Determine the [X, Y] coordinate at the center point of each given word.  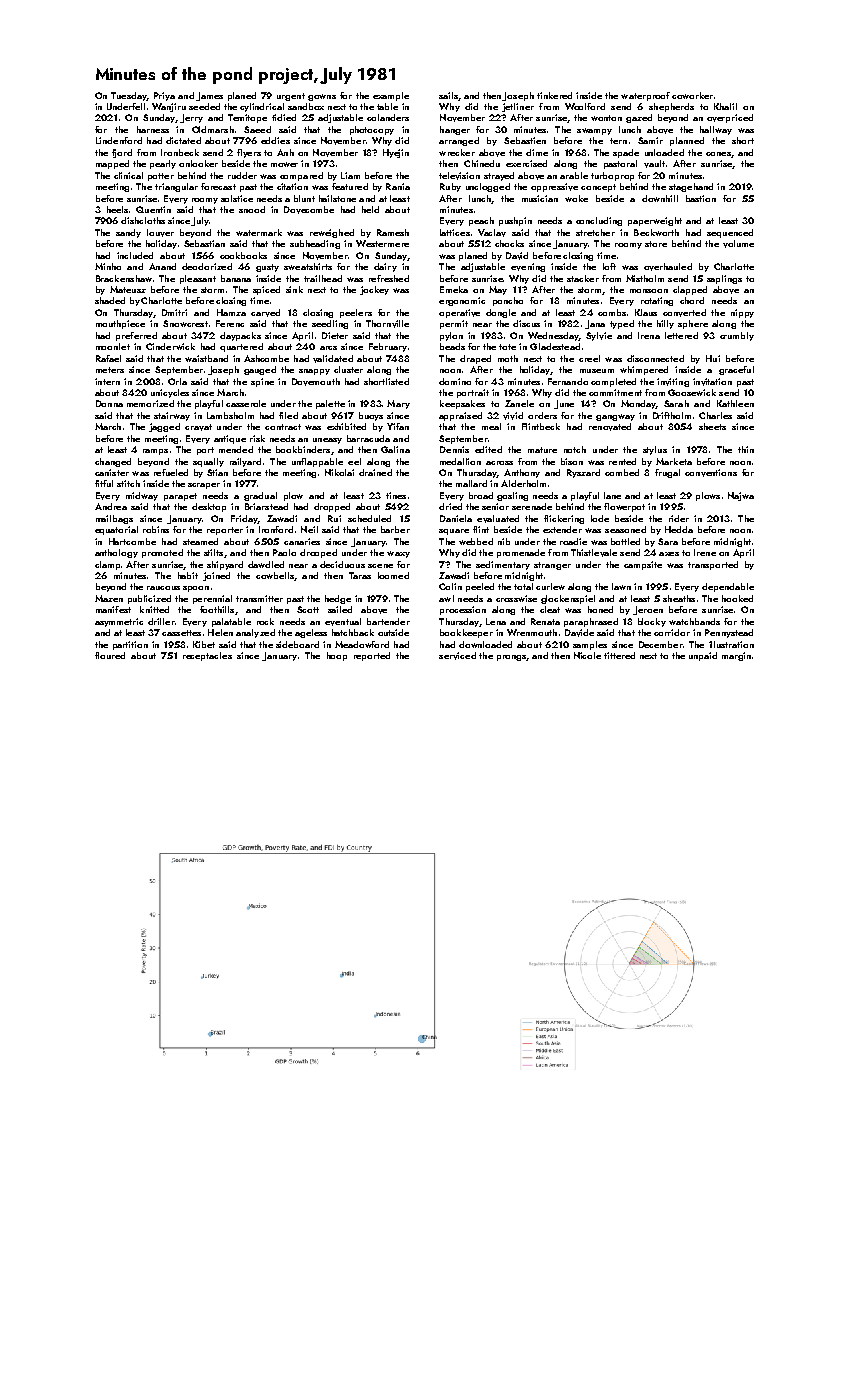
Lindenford [119, 140]
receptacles [207, 656]
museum [597, 371]
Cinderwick [170, 346]
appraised [460, 416]
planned [687, 141]
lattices [455, 232]
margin [736, 656]
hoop [337, 656]
